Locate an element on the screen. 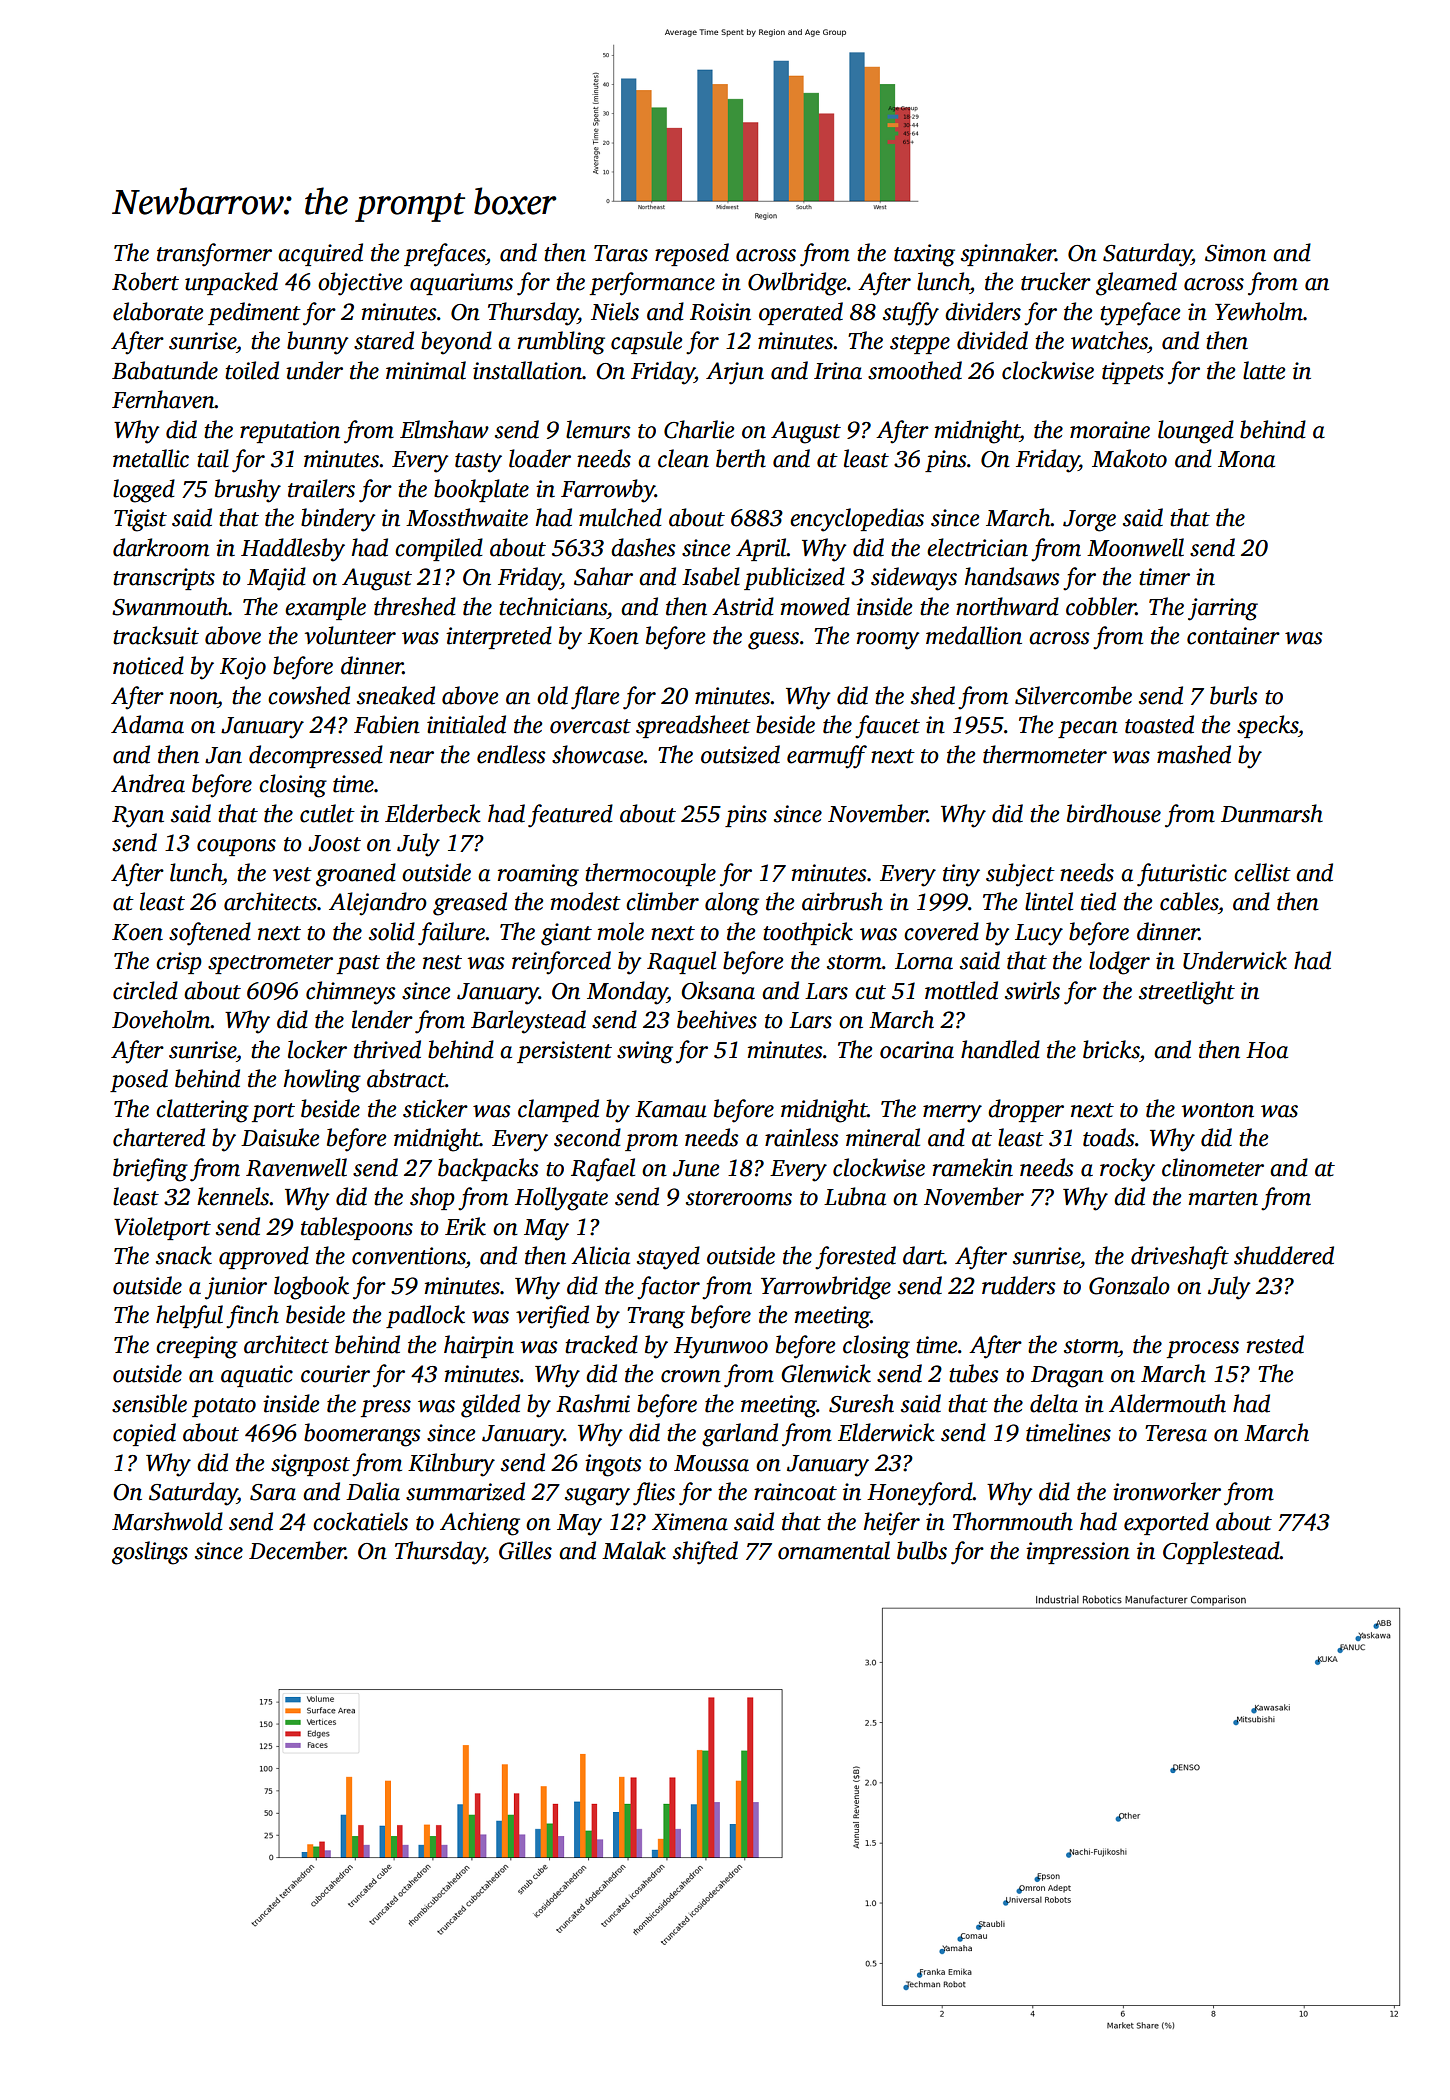 This screenshot has width=1450, height=2100. moraine is located at coordinates (1110, 430).
